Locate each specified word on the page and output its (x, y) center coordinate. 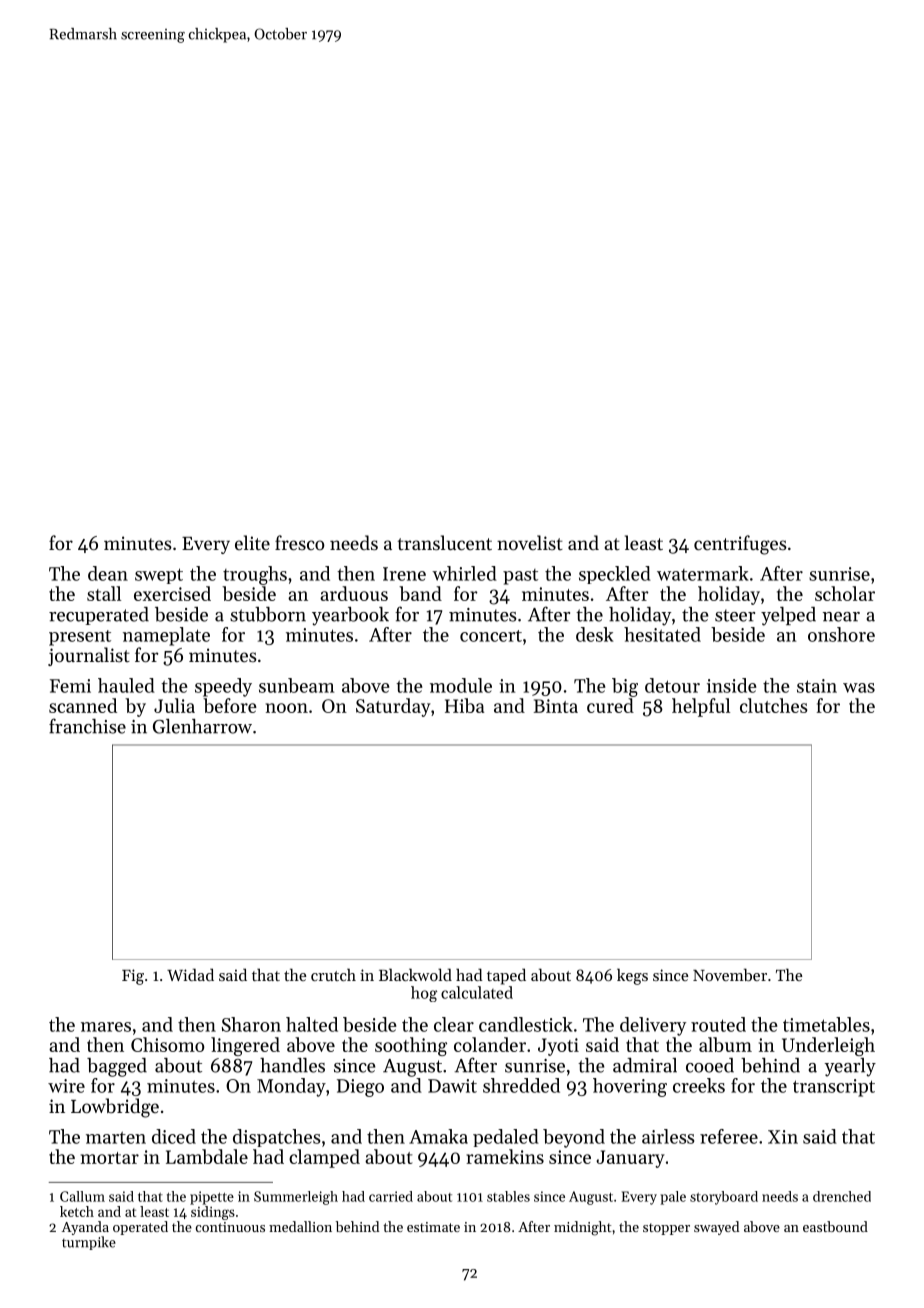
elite (252, 542)
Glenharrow (202, 726)
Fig (133, 977)
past (520, 577)
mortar (110, 1158)
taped (506, 976)
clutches (774, 705)
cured (610, 705)
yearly (850, 1067)
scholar (845, 593)
